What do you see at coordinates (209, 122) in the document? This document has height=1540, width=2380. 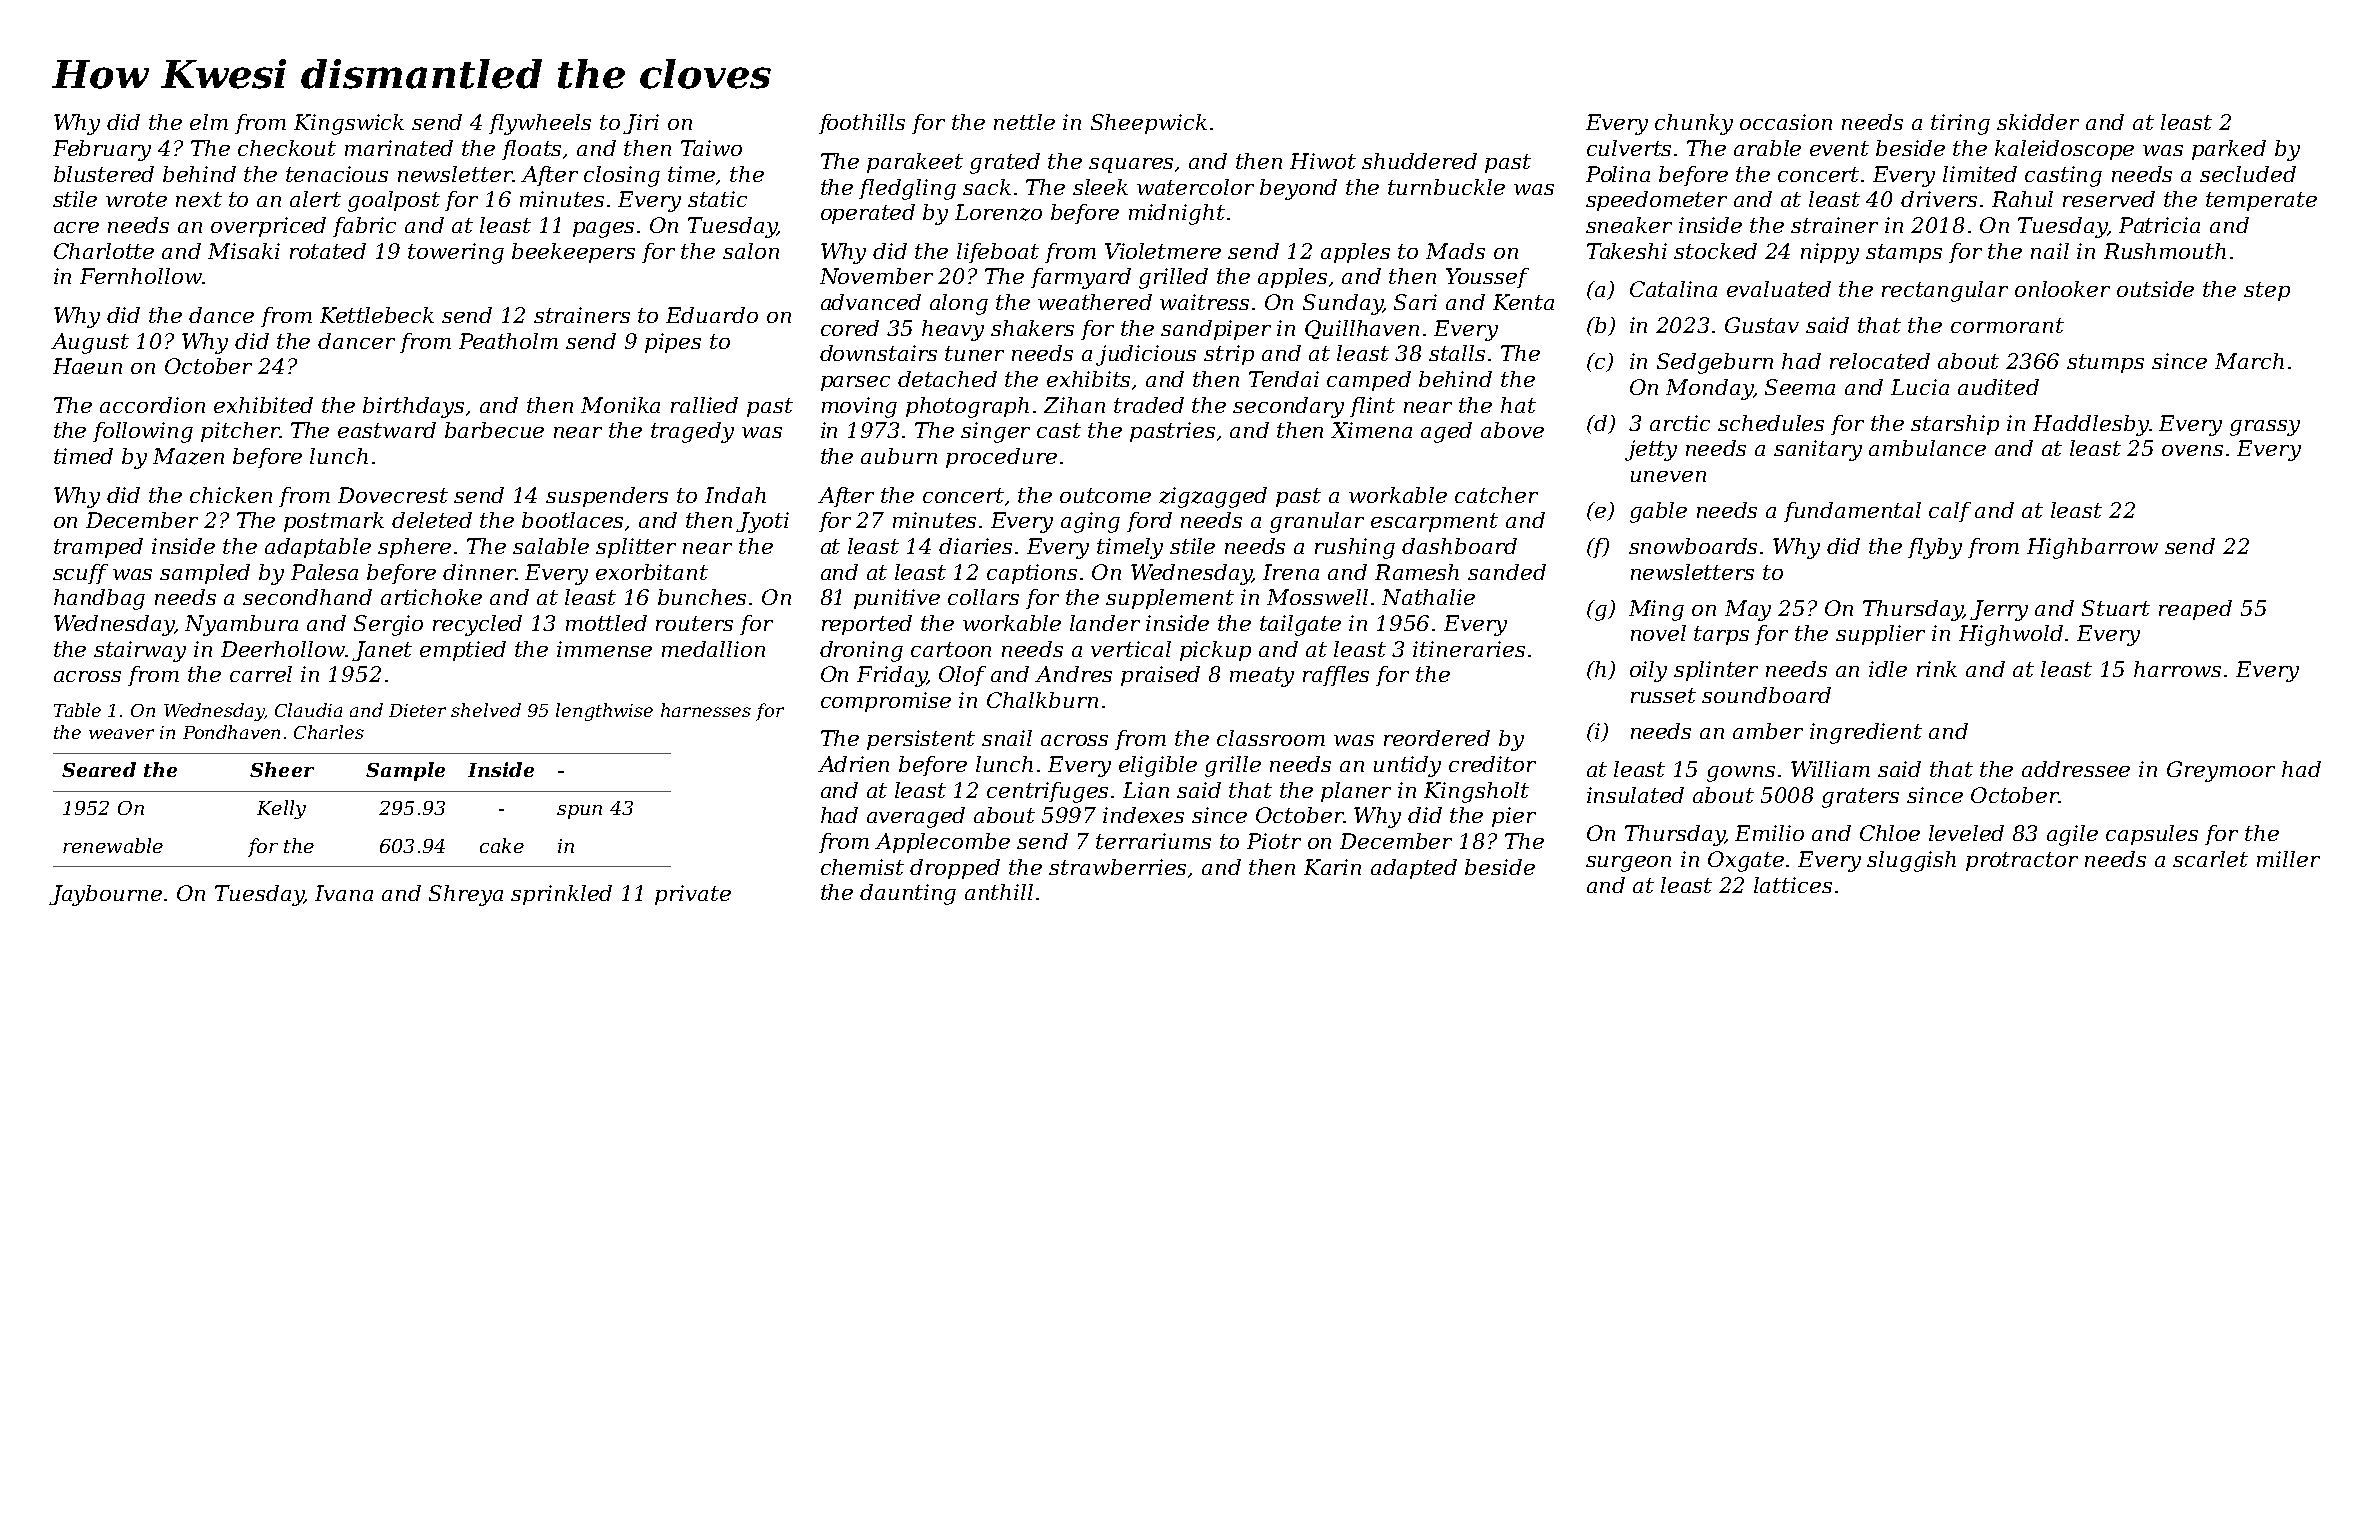 I see `elm` at bounding box center [209, 122].
